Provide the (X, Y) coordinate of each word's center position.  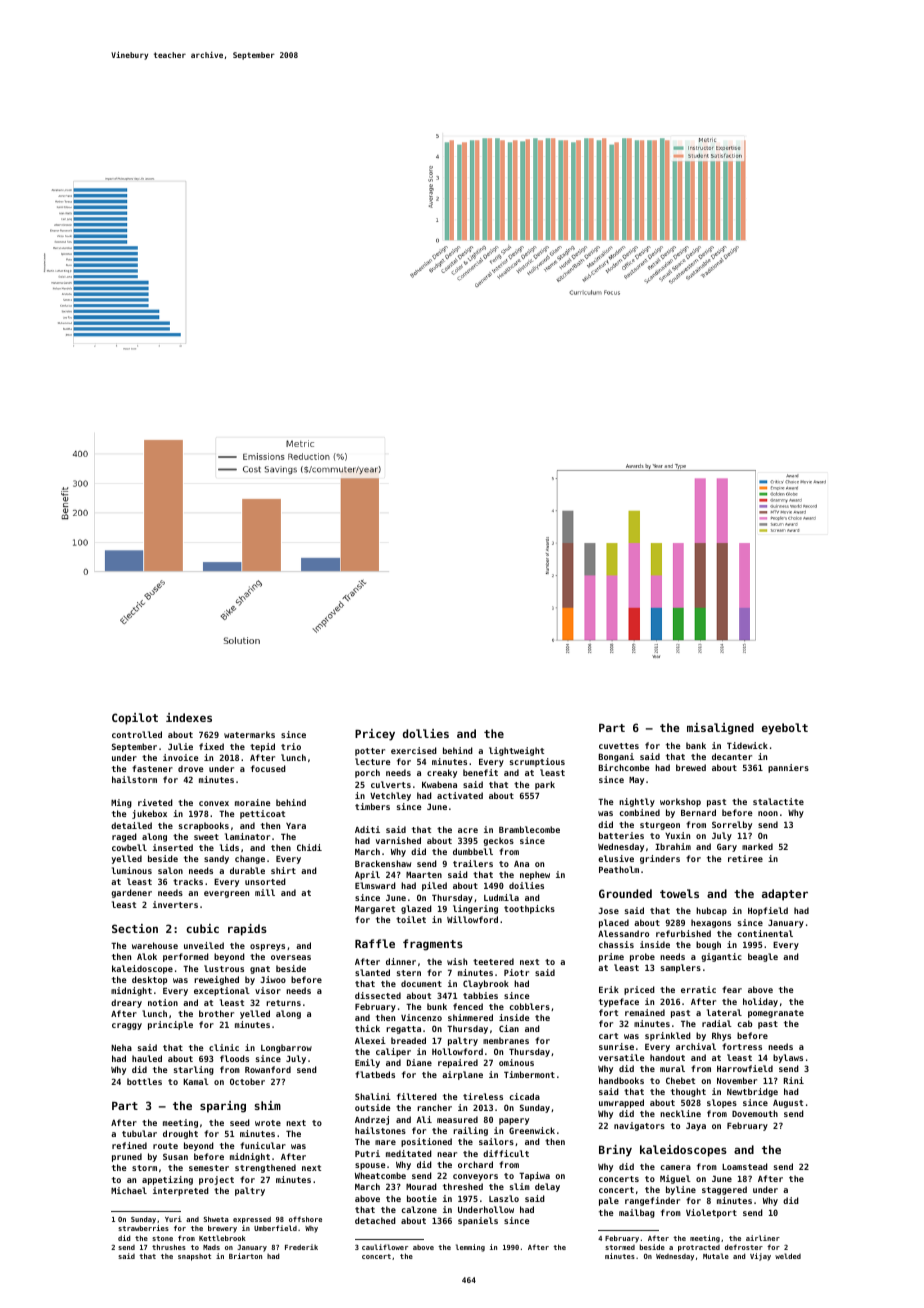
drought (180, 1134)
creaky (442, 773)
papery (514, 1121)
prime (611, 957)
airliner (763, 1238)
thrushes (169, 1247)
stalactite (778, 801)
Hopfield (768, 911)
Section (135, 928)
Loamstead (745, 1166)
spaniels (478, 1221)
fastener (152, 768)
